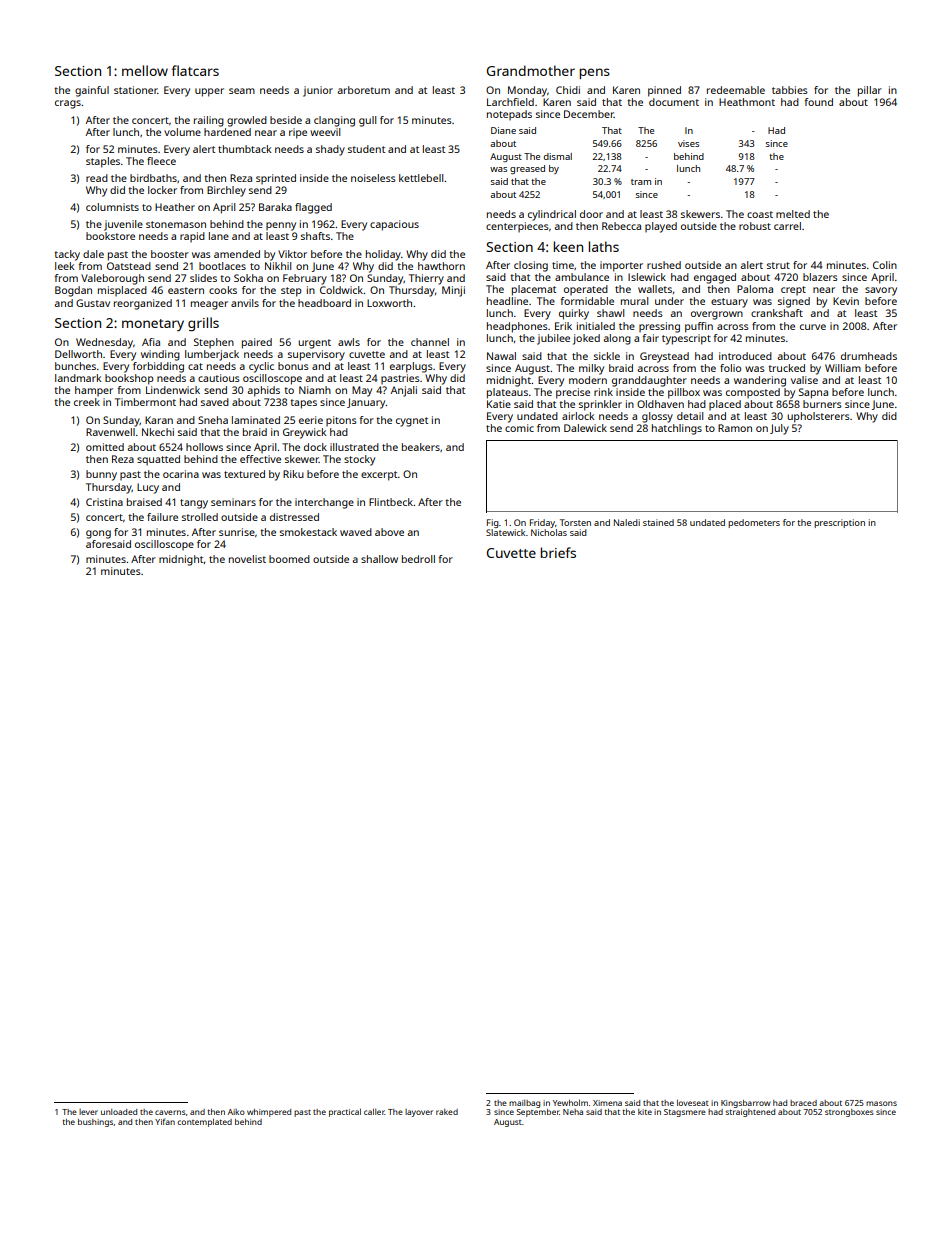 Image resolution: width=952 pixels, height=1233 pixels. Describe the element at coordinates (754, 523) in the screenshot. I see `pedometers` at that location.
